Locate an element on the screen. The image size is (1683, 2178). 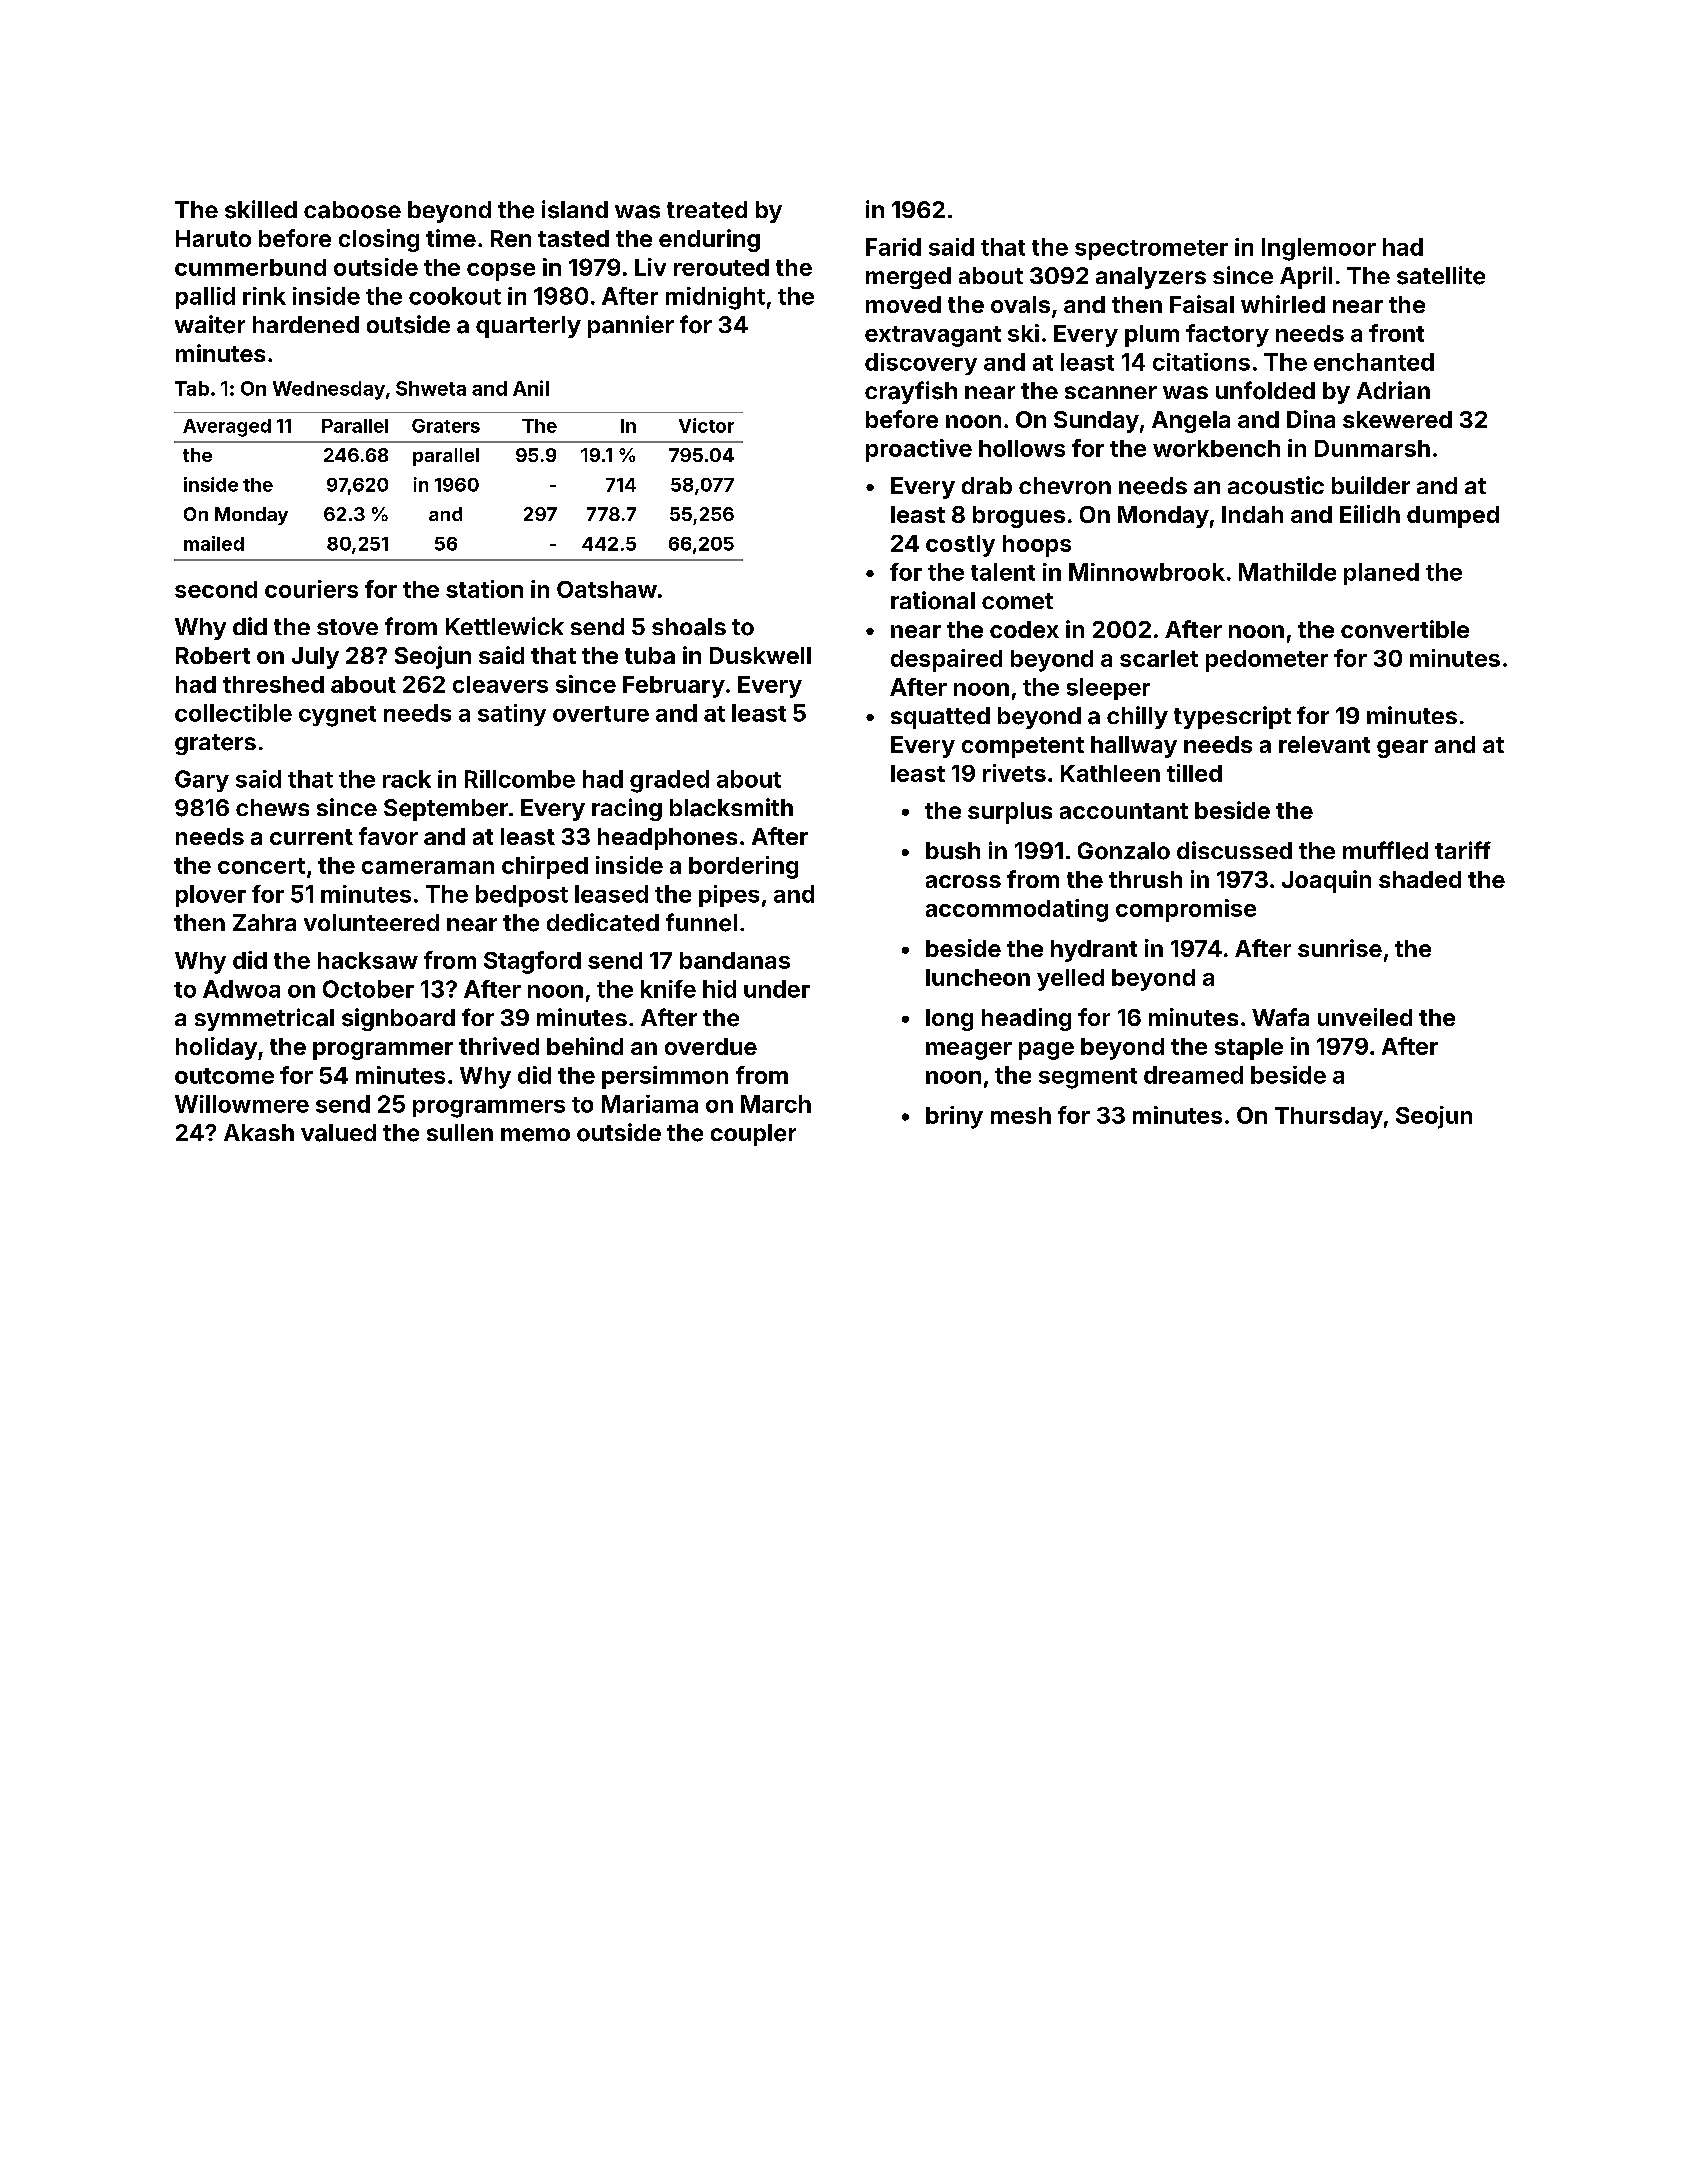
proactive is located at coordinates (919, 450).
